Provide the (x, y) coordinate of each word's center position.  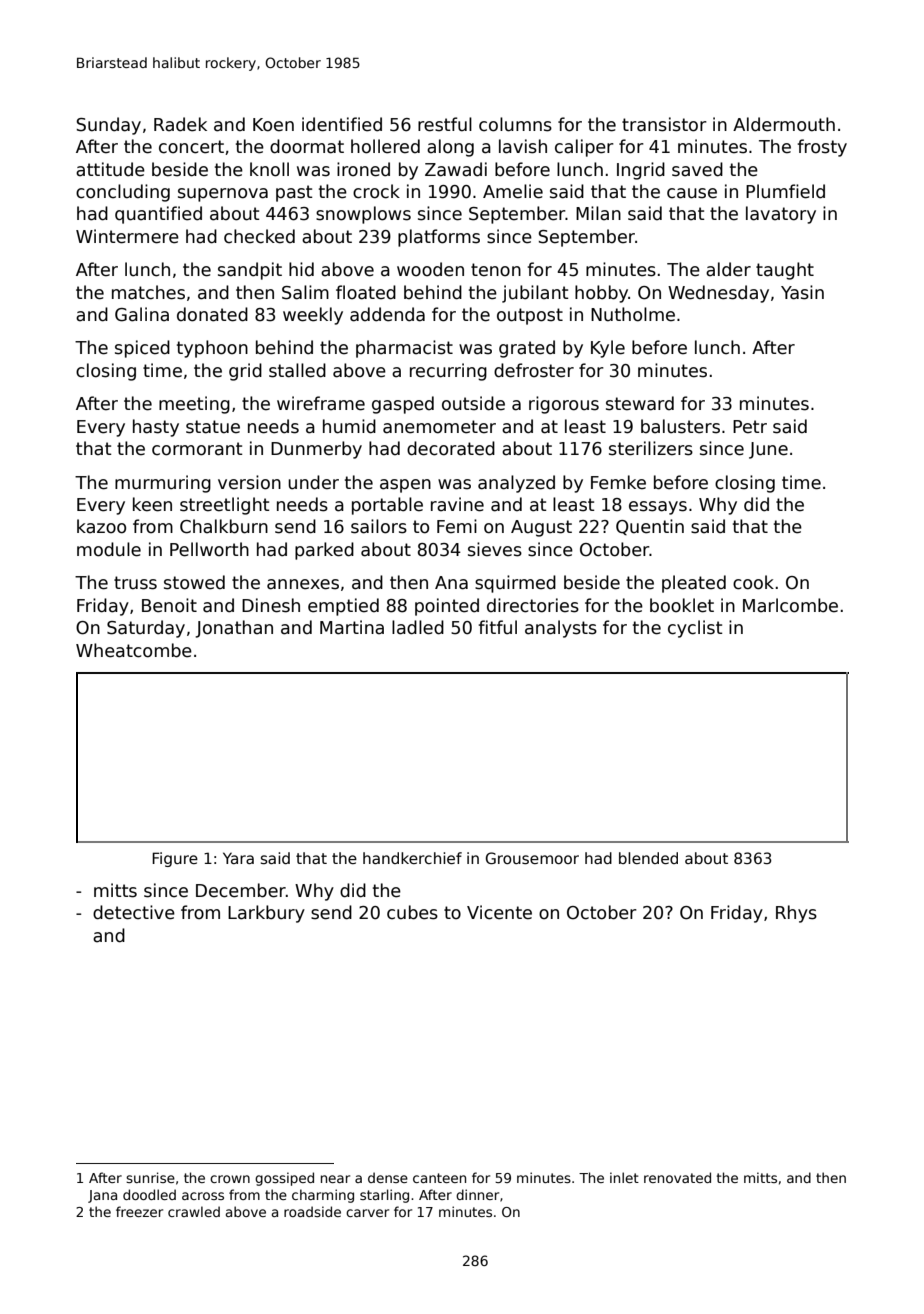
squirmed (515, 584)
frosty (822, 148)
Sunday (108, 126)
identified (342, 124)
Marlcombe (790, 605)
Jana (102, 1196)
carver (367, 1213)
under (313, 482)
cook (753, 582)
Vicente (499, 912)
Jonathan (234, 629)
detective (134, 912)
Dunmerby (316, 450)
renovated (677, 1177)
